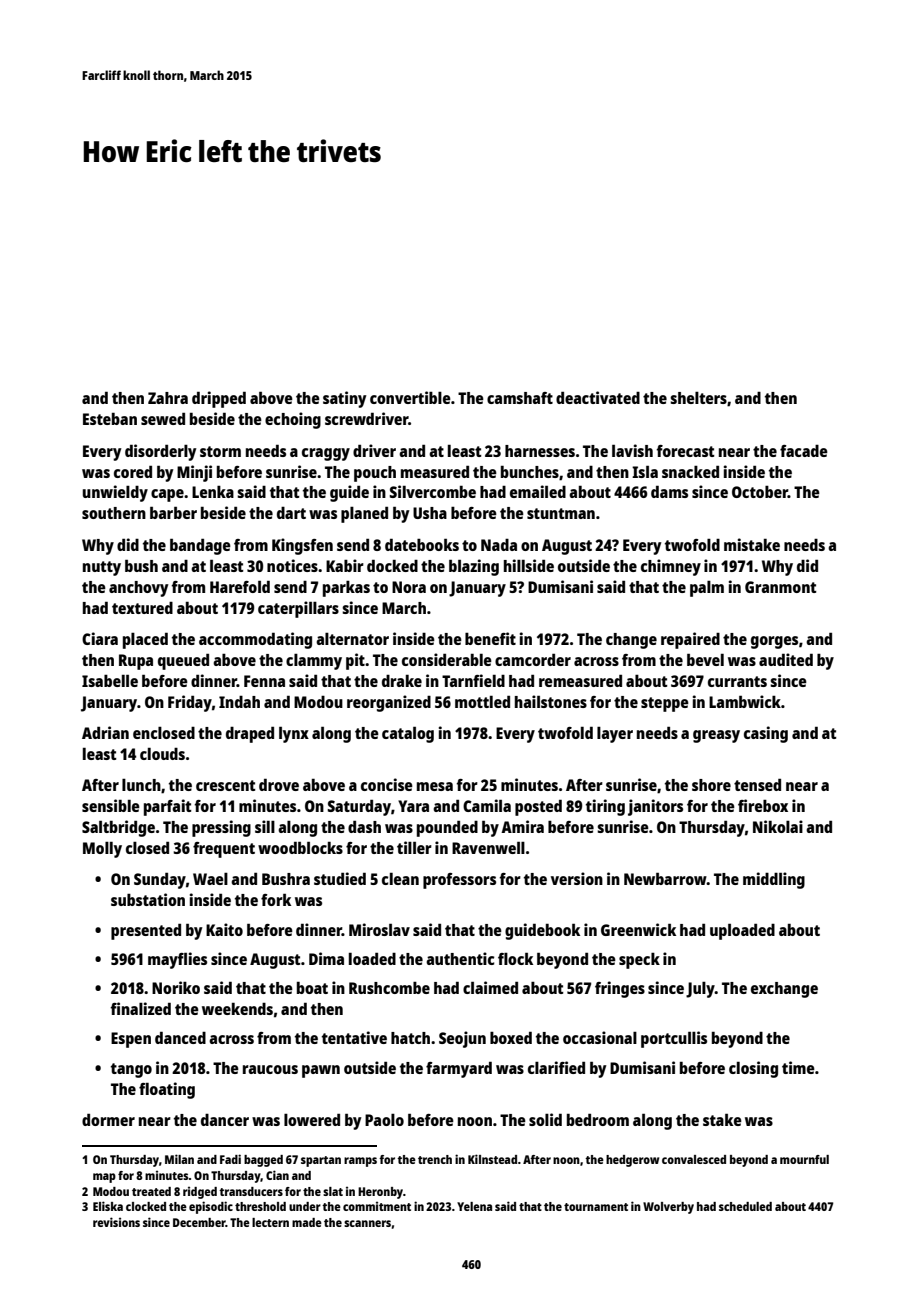  What do you see at coordinates (698, 398) in the page?
I see `shelters` at bounding box center [698, 398].
